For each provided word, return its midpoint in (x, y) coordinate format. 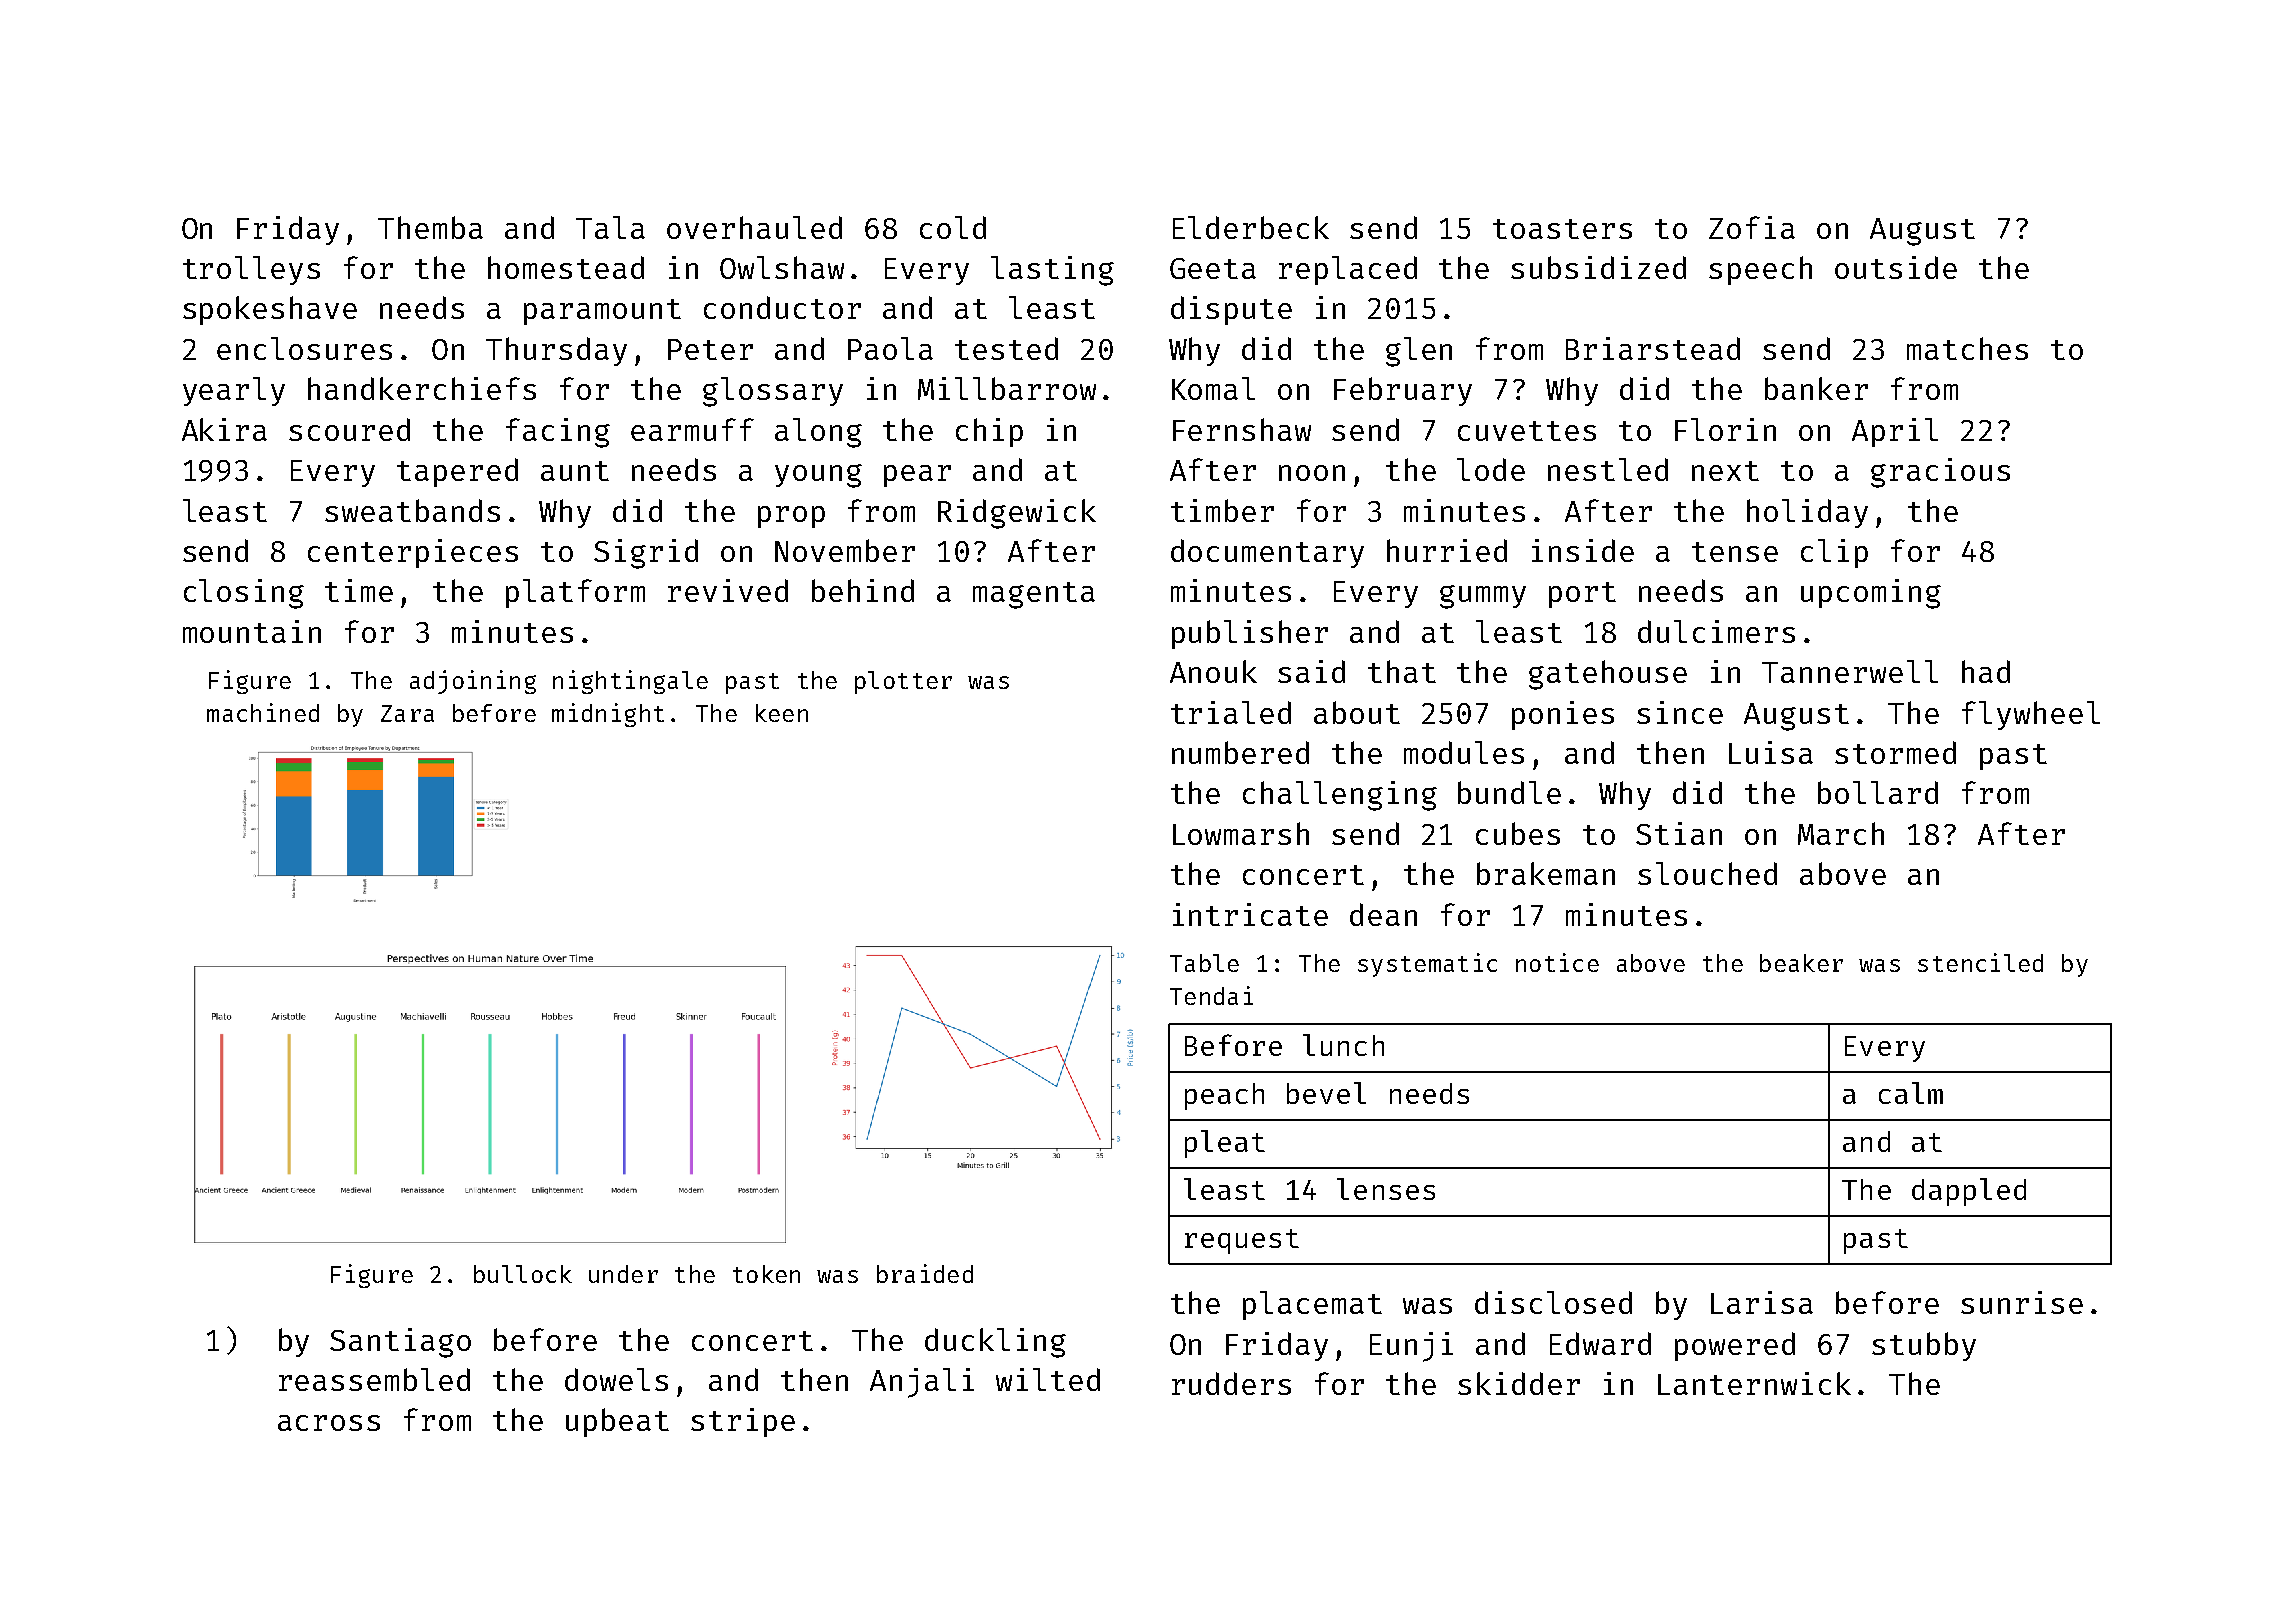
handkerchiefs (422, 388)
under (623, 1274)
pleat (1225, 1144)
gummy (1483, 597)
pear (917, 476)
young (818, 476)
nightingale (630, 682)
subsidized (1598, 267)
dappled (1969, 1192)
